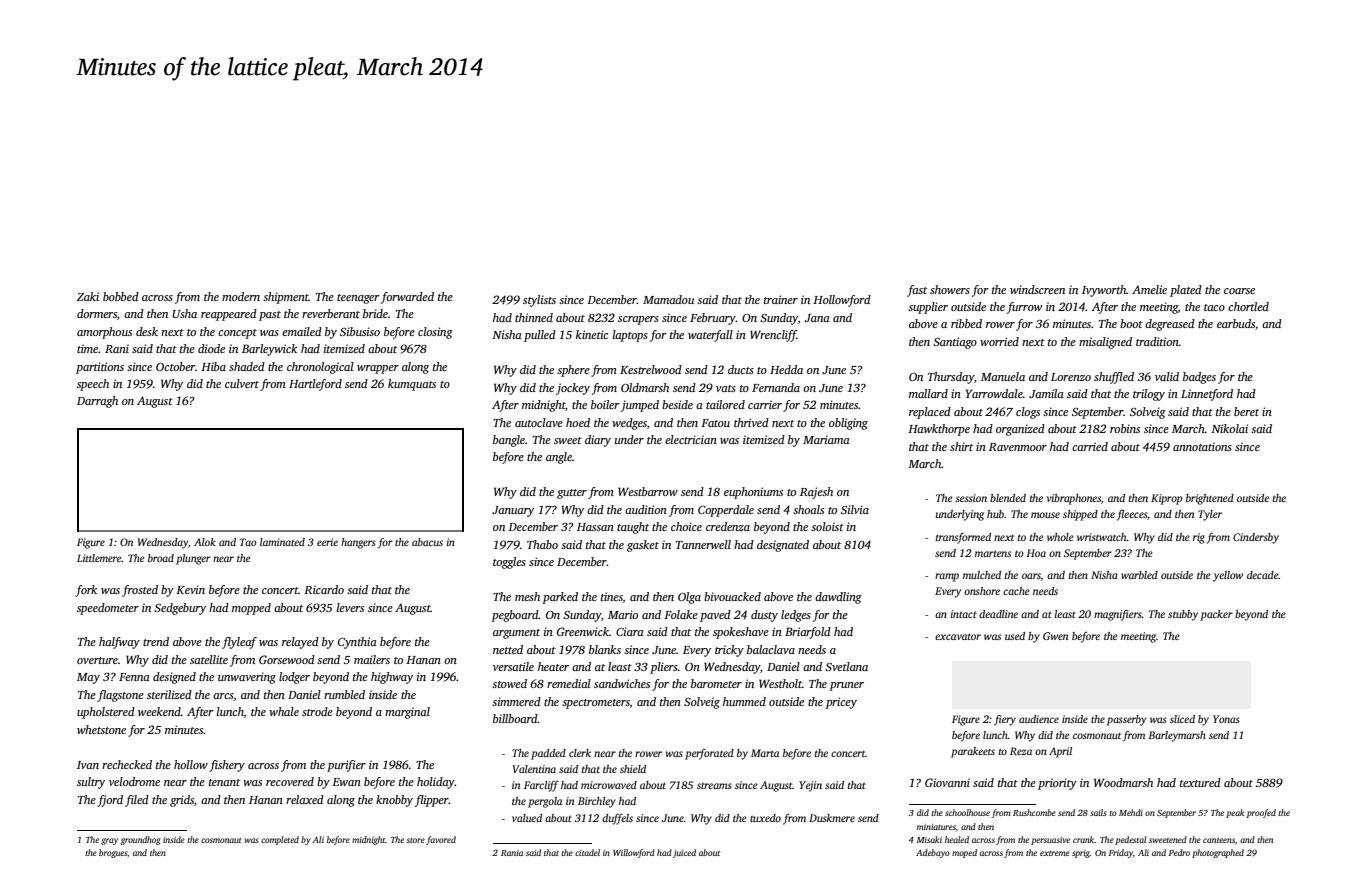 The height and width of the document is (887, 1372). What do you see at coordinates (668, 299) in the document?
I see `Mamadou` at bounding box center [668, 299].
